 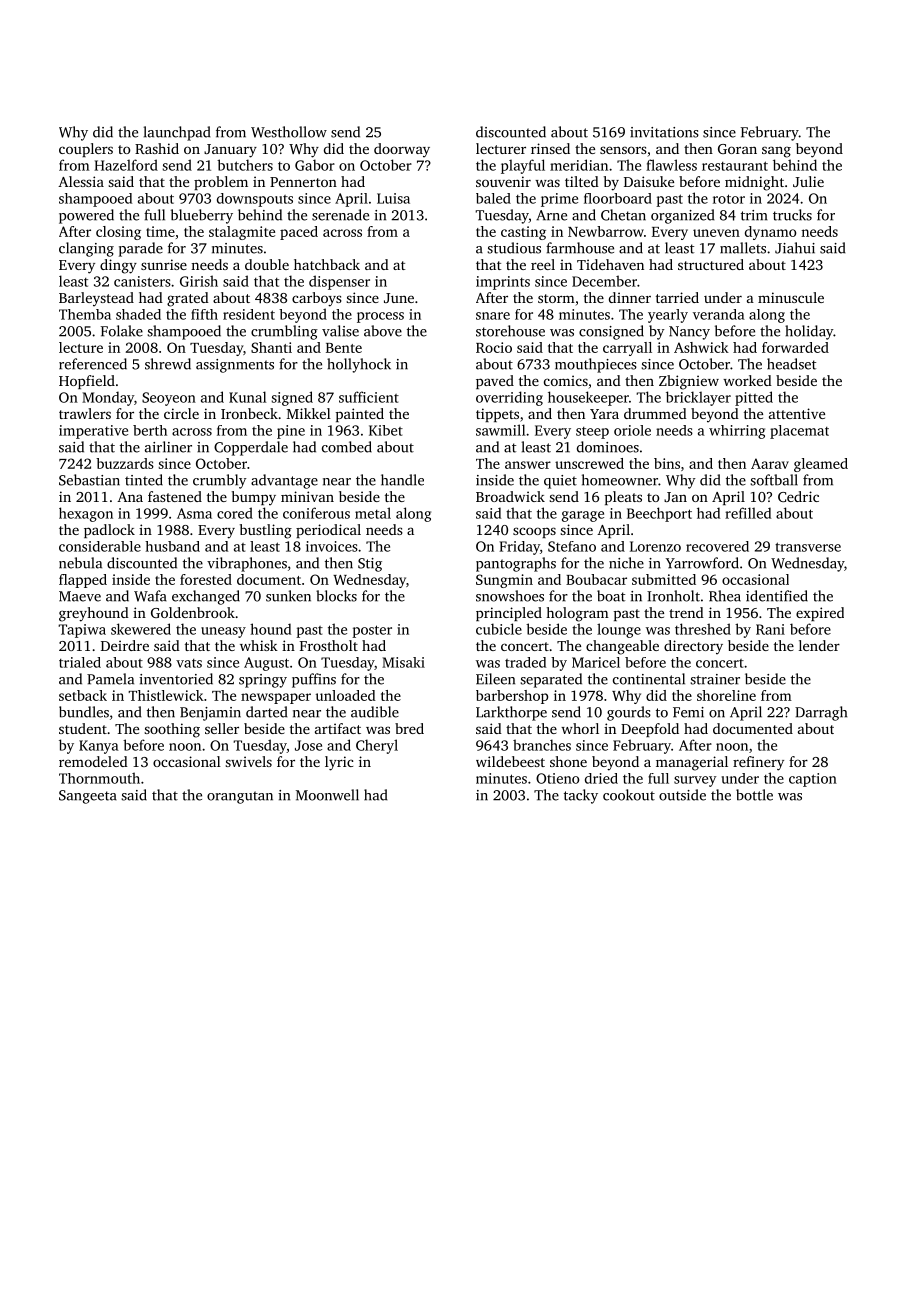 I want to click on Thornmouth, so click(x=99, y=778).
